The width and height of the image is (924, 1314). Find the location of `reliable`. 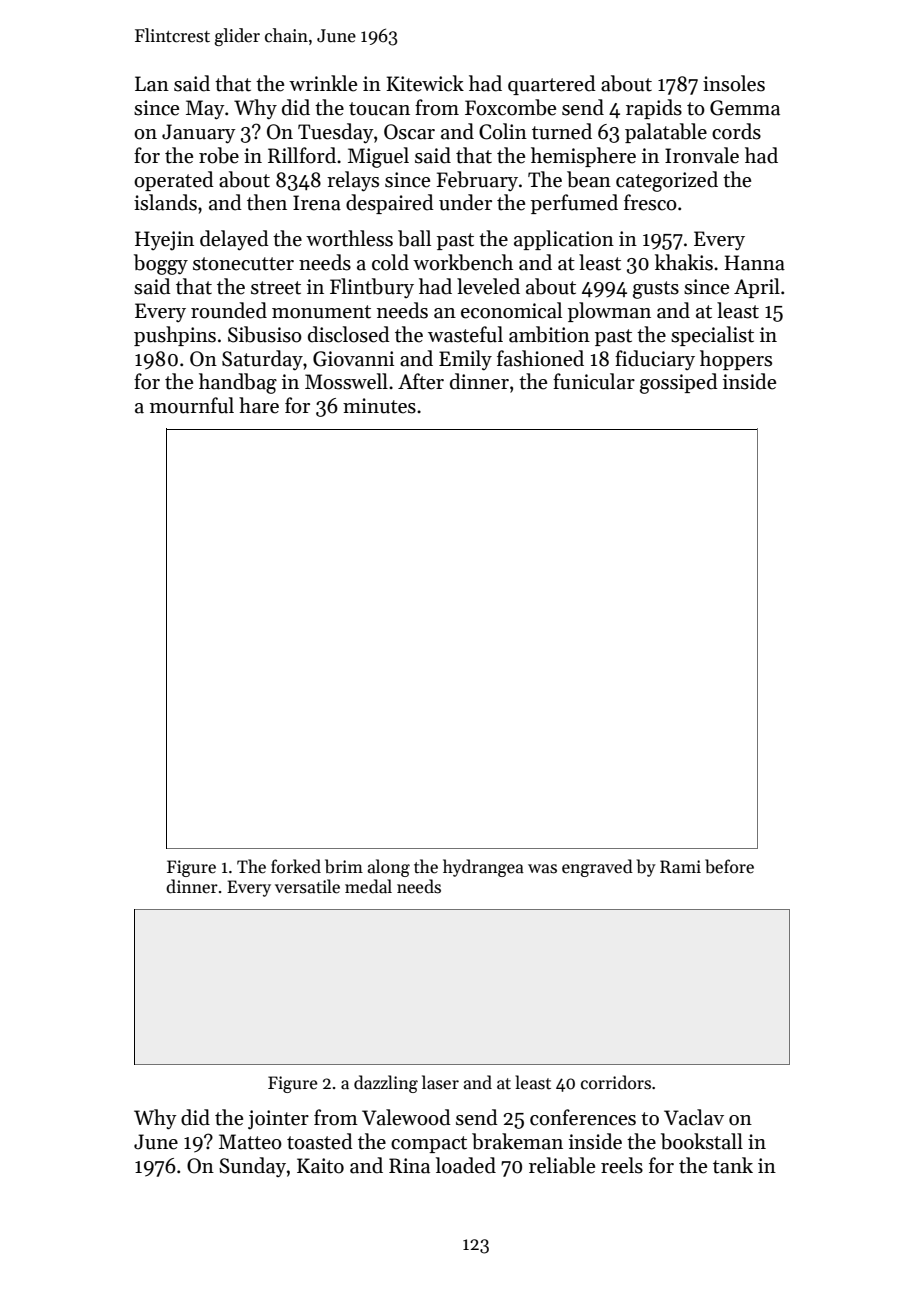

reliable is located at coordinates (562, 1165).
